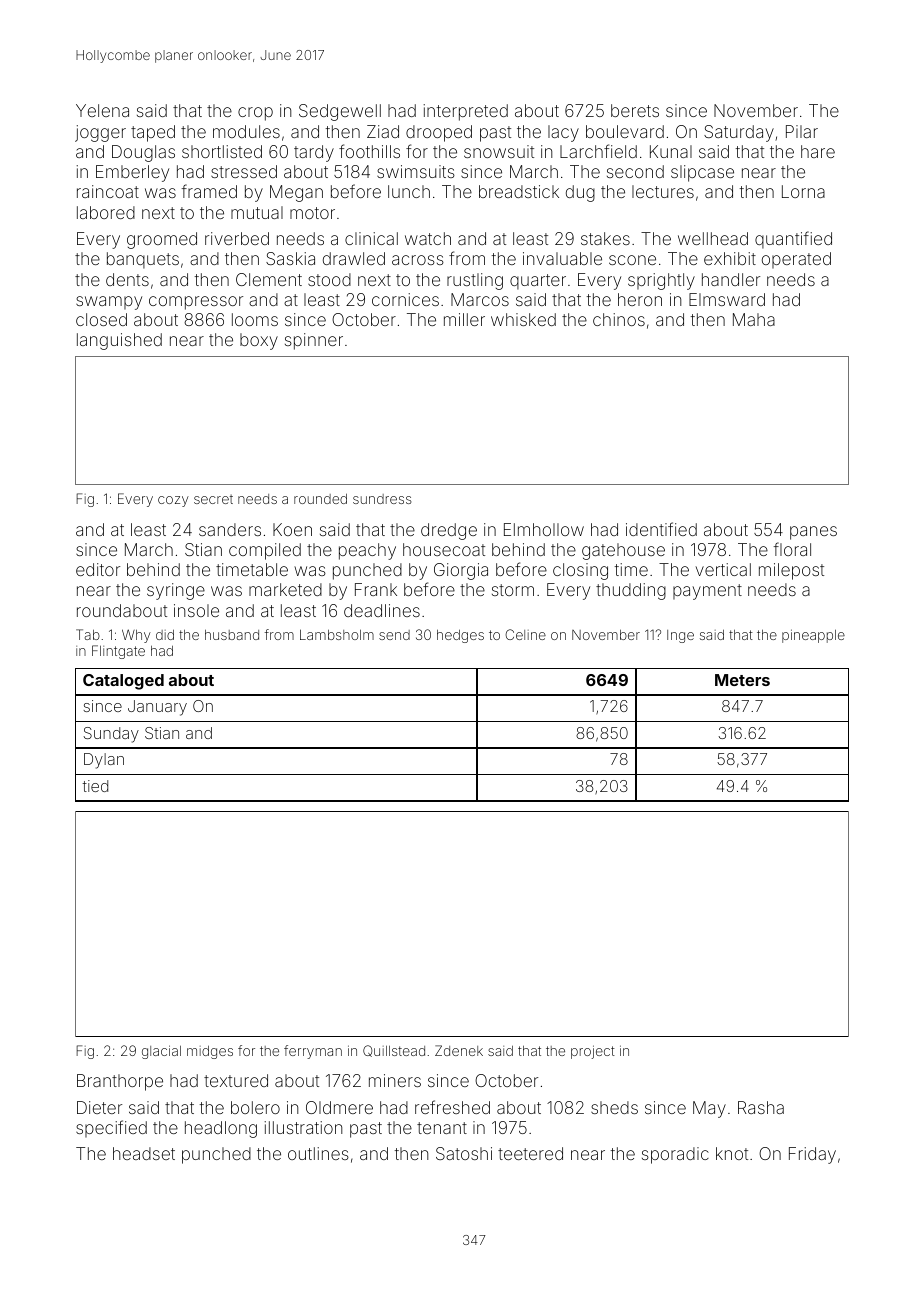 The image size is (924, 1314). Describe the element at coordinates (796, 260) in the image. I see `operated` at that location.
